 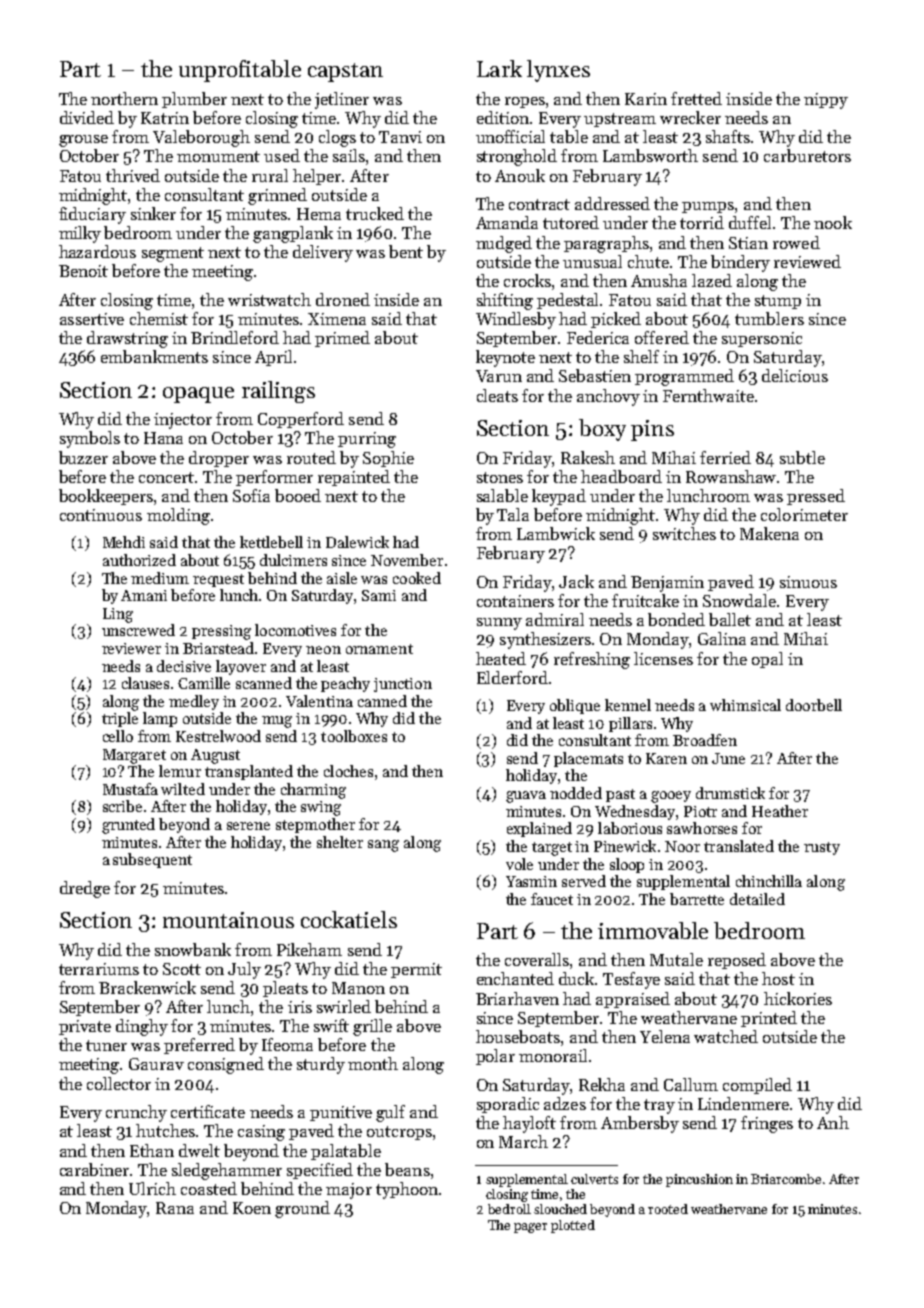 What do you see at coordinates (379, 649) in the screenshot?
I see `ornament` at bounding box center [379, 649].
